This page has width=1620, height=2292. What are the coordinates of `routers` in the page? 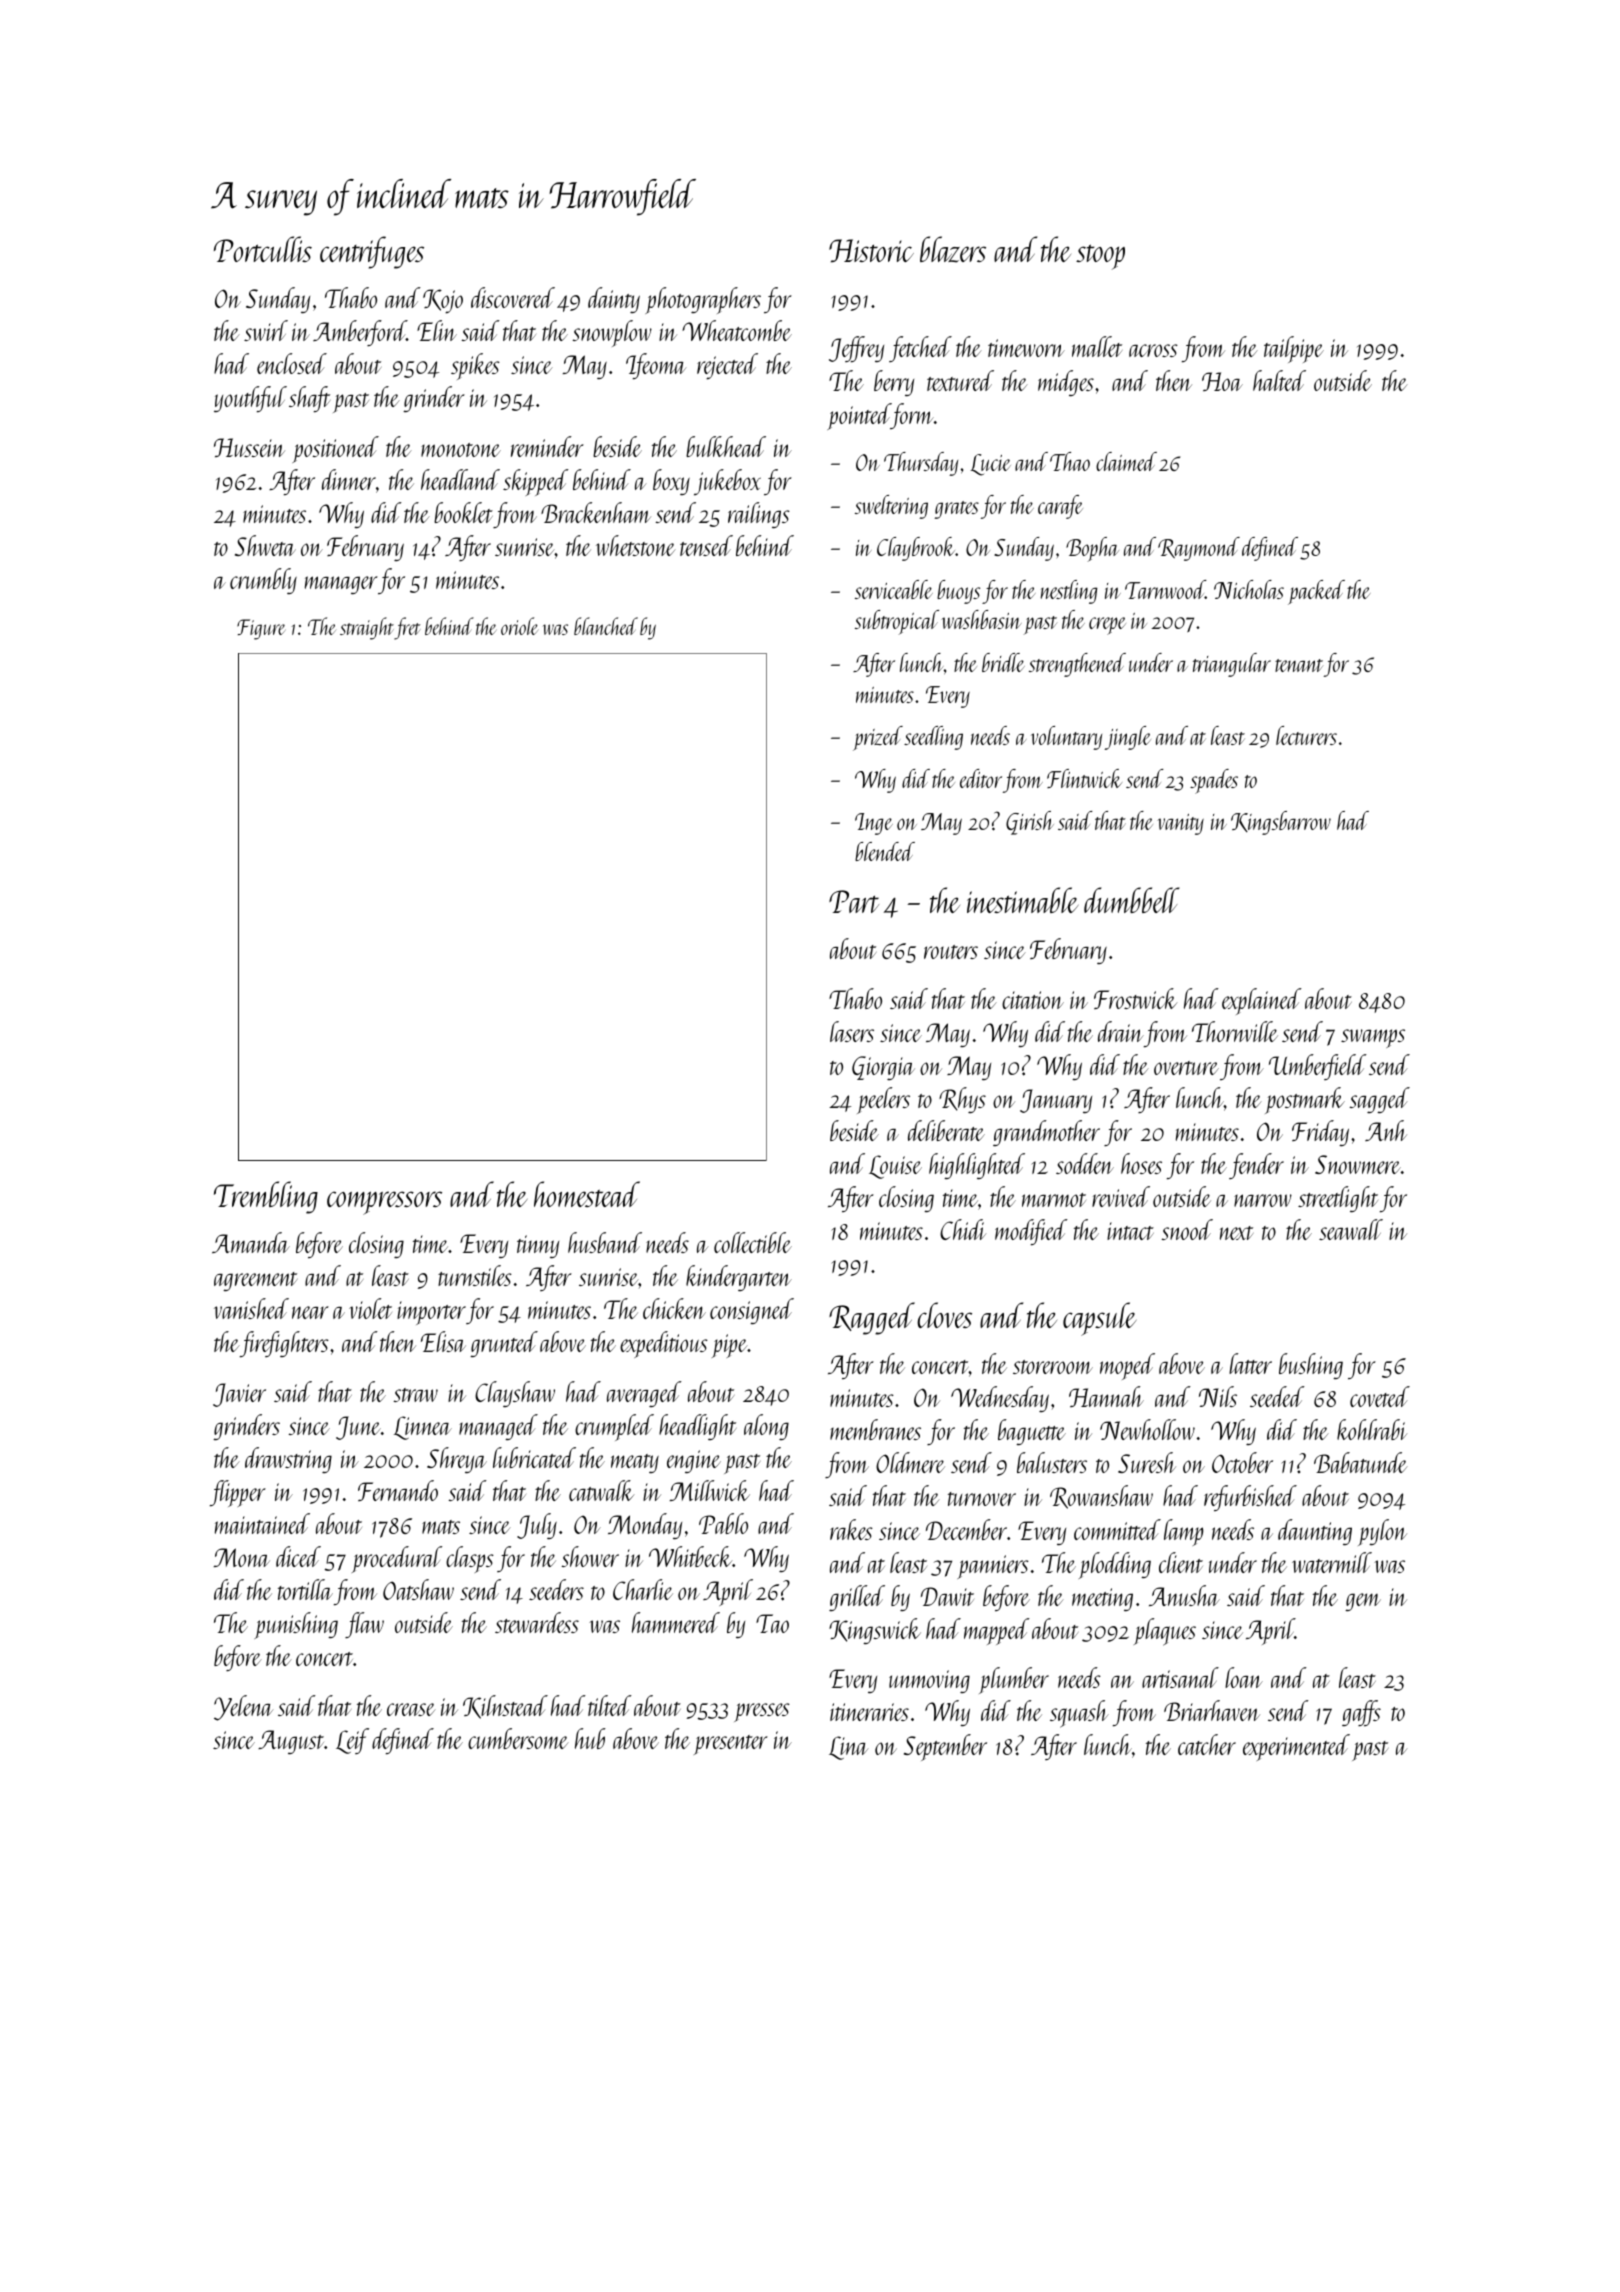 It's located at (951, 952).
